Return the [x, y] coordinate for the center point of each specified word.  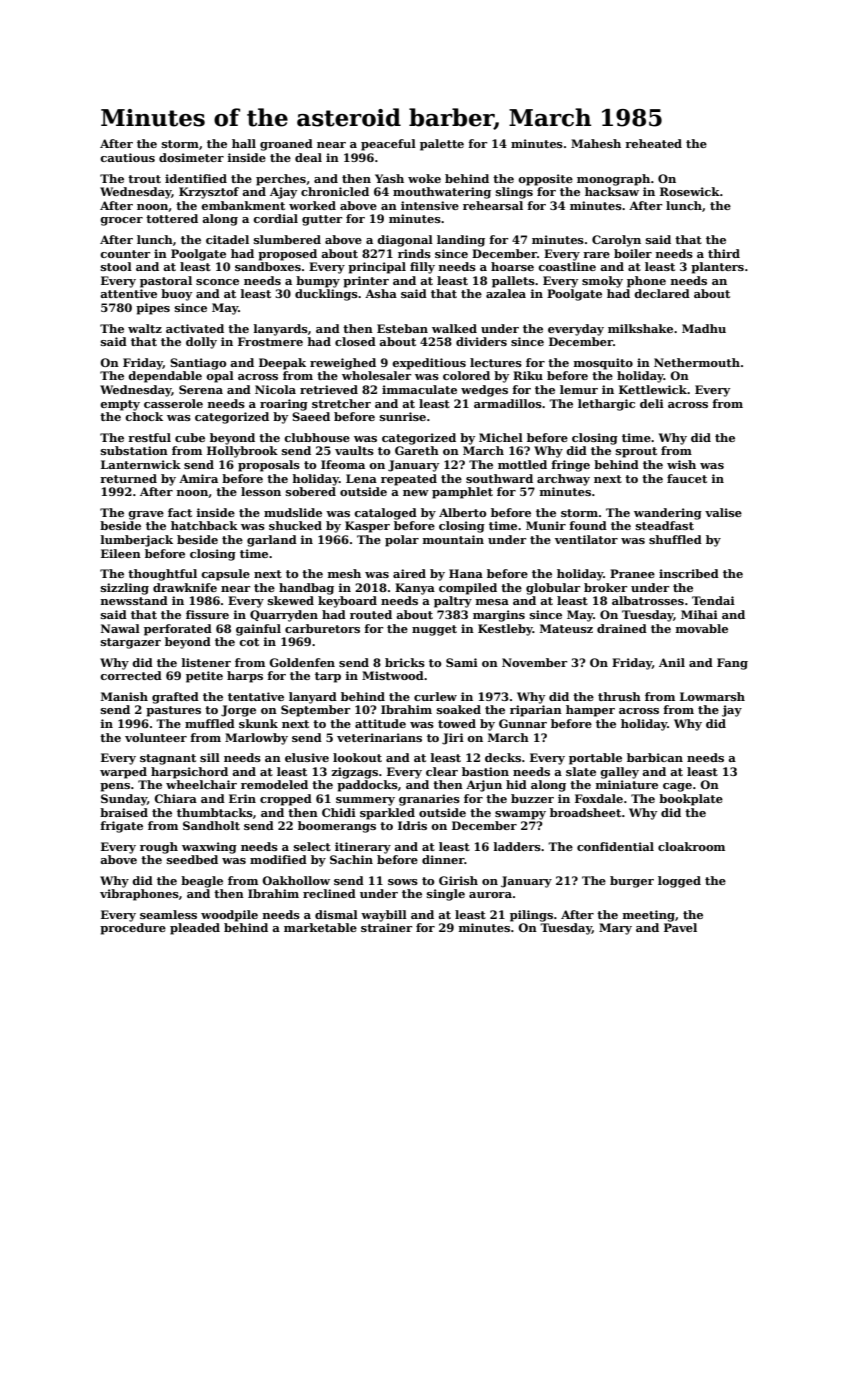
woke [424, 178]
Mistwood [393, 675]
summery [365, 801]
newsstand [134, 600]
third [724, 253]
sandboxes [268, 266]
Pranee [632, 573]
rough [159, 848]
